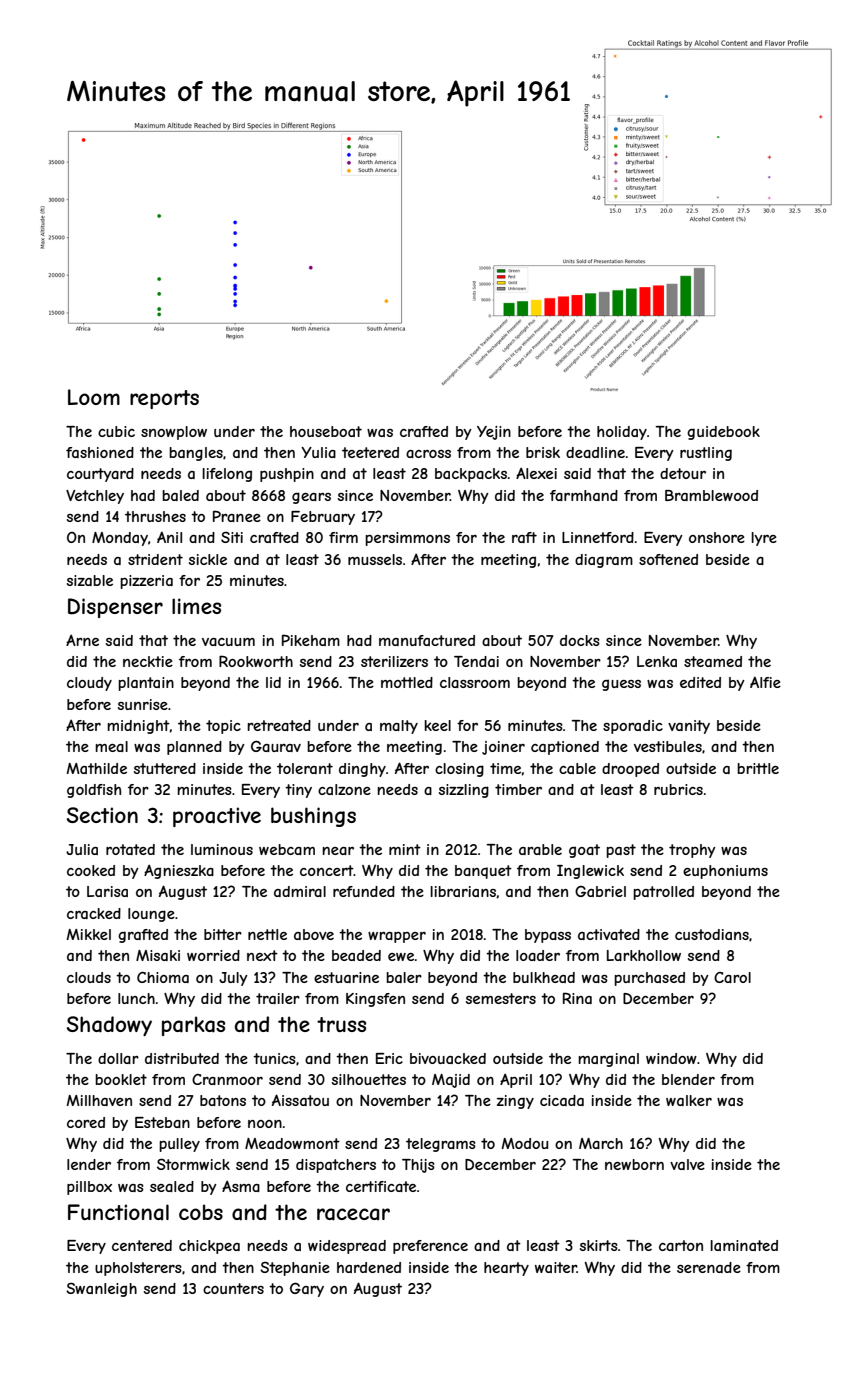 The height and width of the page is (1400, 849). I want to click on walker, so click(689, 1100).
